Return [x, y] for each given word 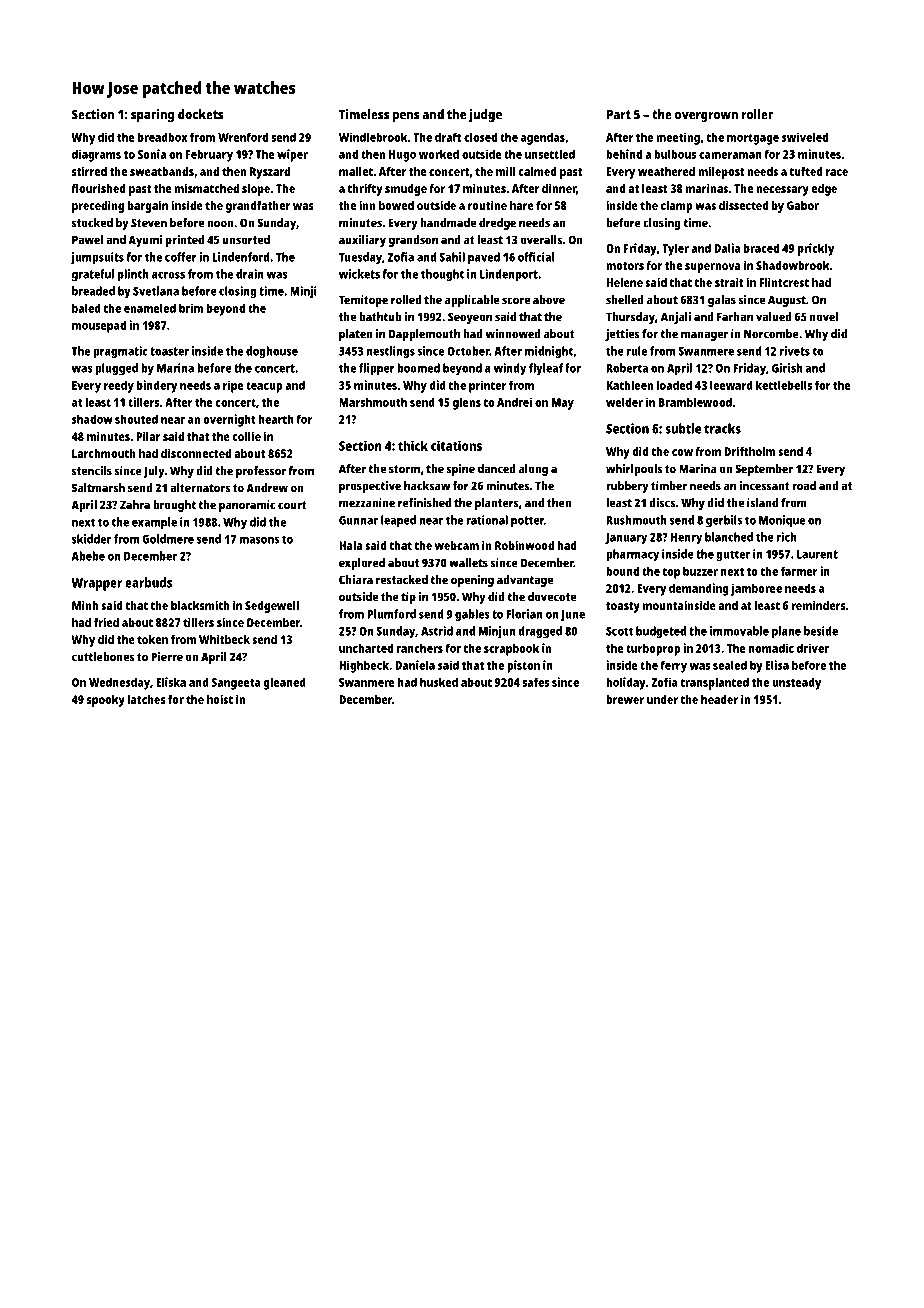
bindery [157, 386]
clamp [677, 207]
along [533, 470]
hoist [220, 699]
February [209, 155]
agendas [543, 138]
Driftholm [749, 451]
